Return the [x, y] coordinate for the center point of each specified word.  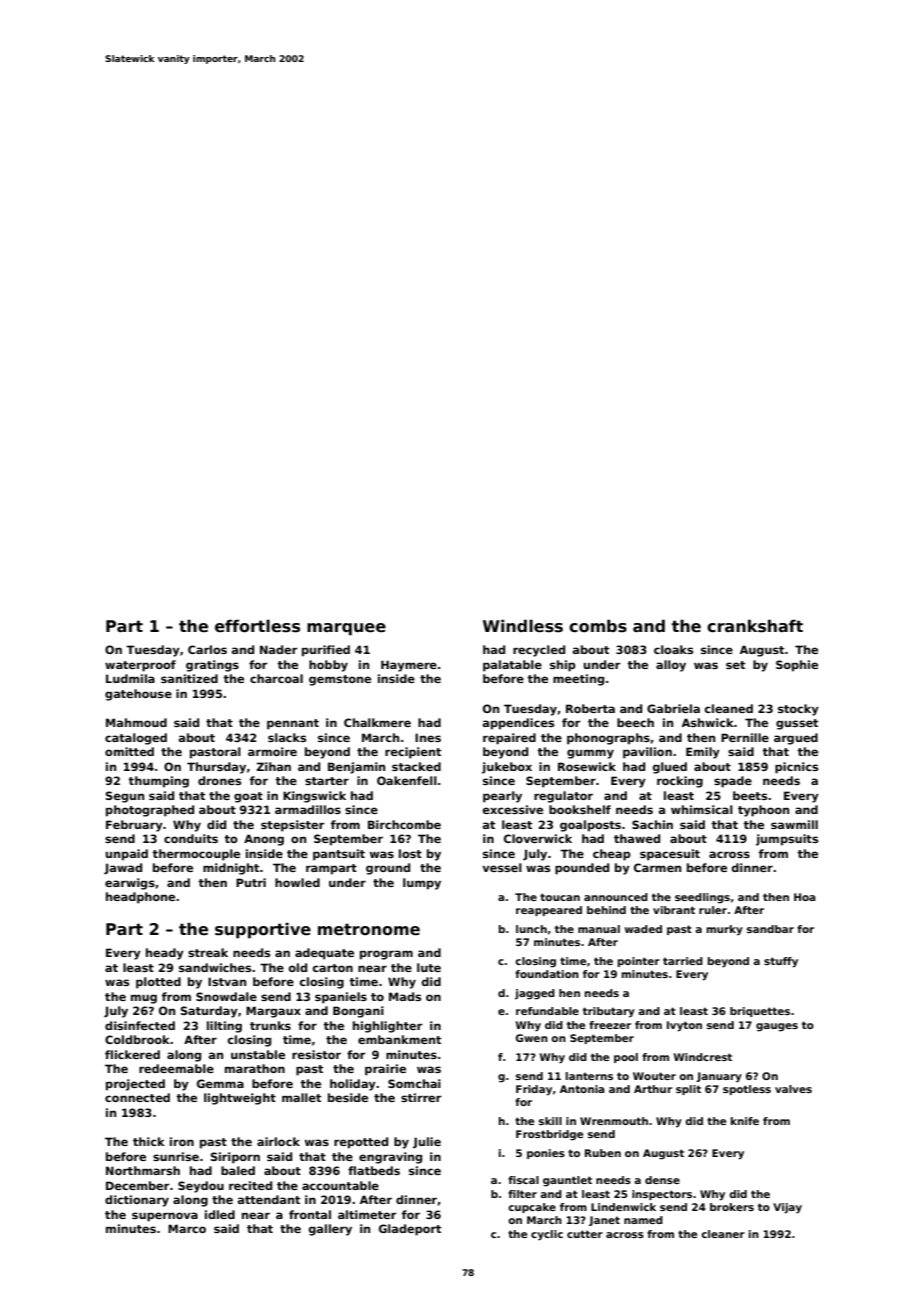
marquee [346, 629]
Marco [187, 1228]
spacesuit [670, 855]
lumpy [422, 884]
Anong [264, 840]
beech [635, 722]
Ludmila [130, 678]
